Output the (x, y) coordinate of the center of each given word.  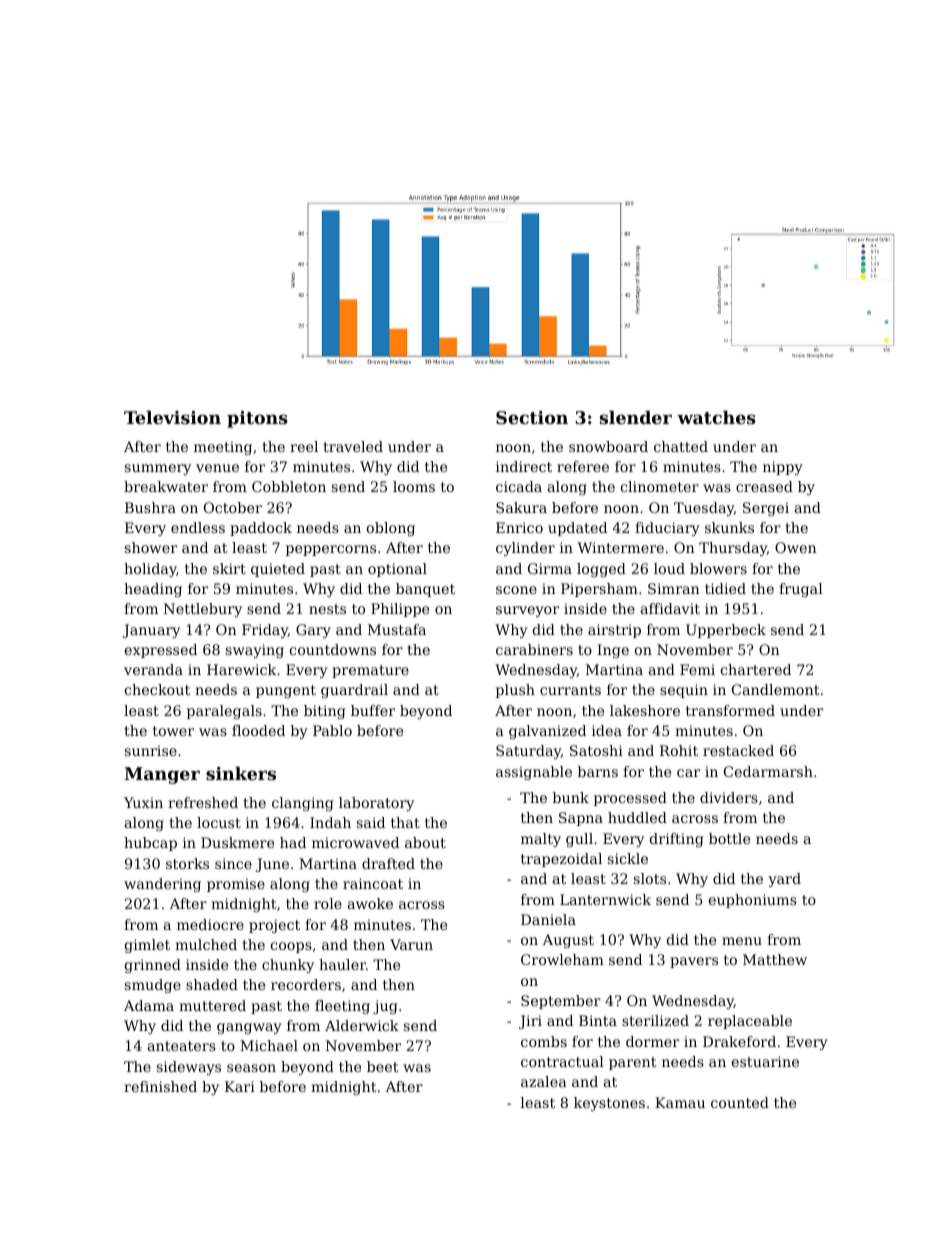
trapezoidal (561, 860)
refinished (160, 1086)
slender (636, 417)
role (328, 903)
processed (630, 799)
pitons (257, 419)
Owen (796, 547)
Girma (550, 568)
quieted (278, 570)
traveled (353, 446)
